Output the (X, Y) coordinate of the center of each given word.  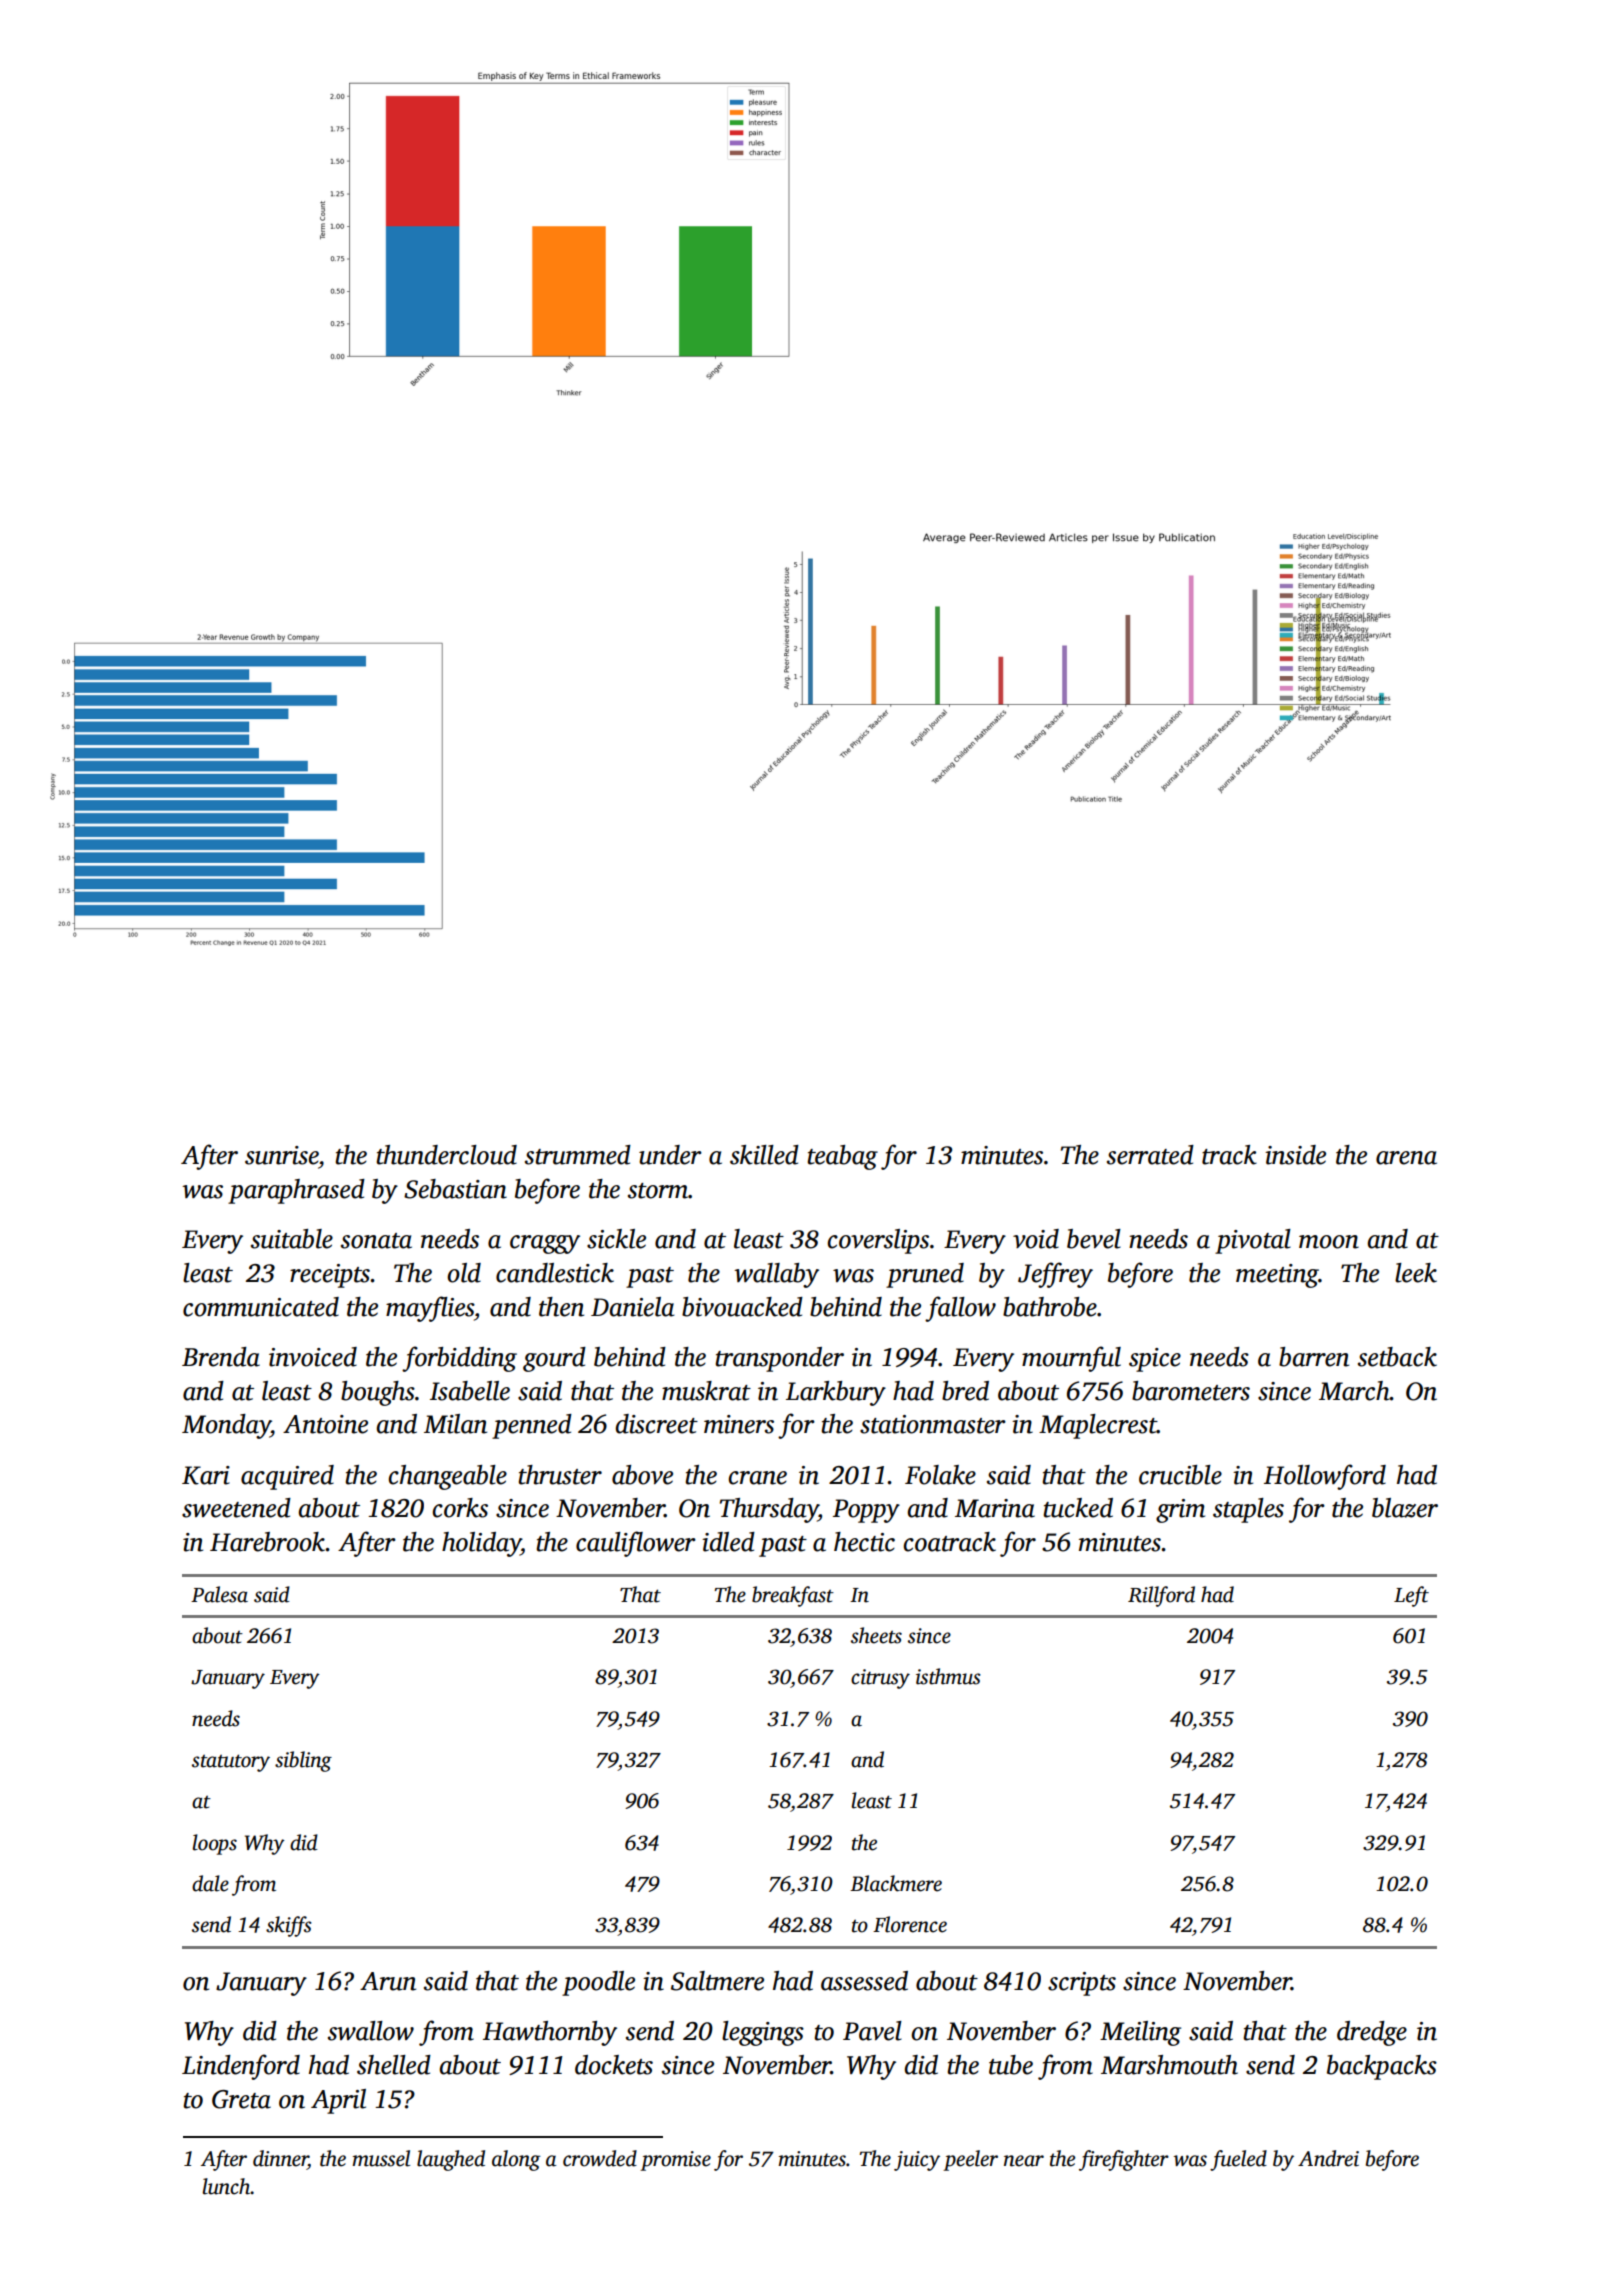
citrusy (880, 1679)
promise (675, 2161)
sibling (303, 1761)
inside (1295, 1155)
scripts (1082, 1984)
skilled (764, 1155)
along (516, 2160)
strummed (578, 1155)
